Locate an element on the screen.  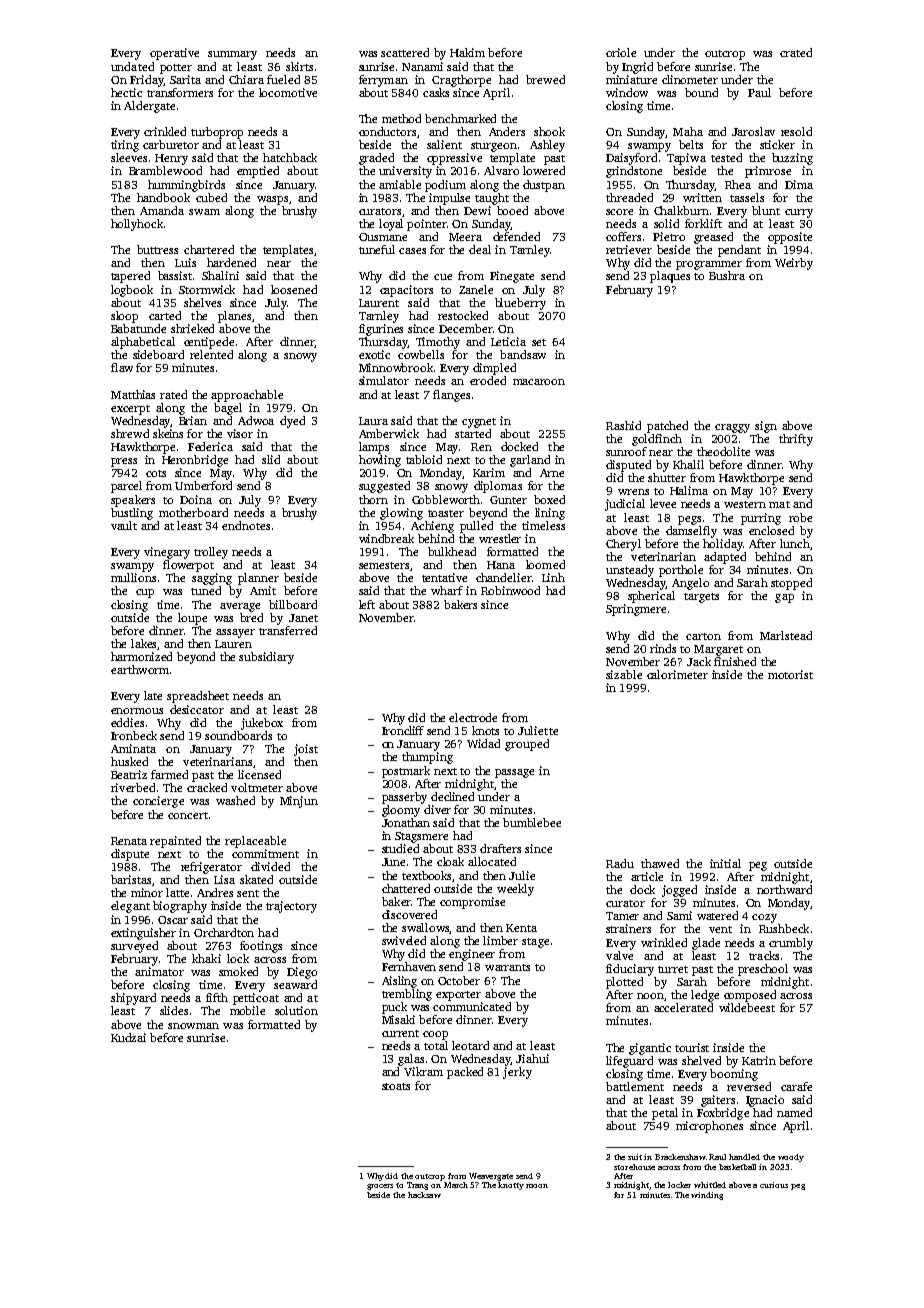
Jiahui is located at coordinates (532, 1058).
